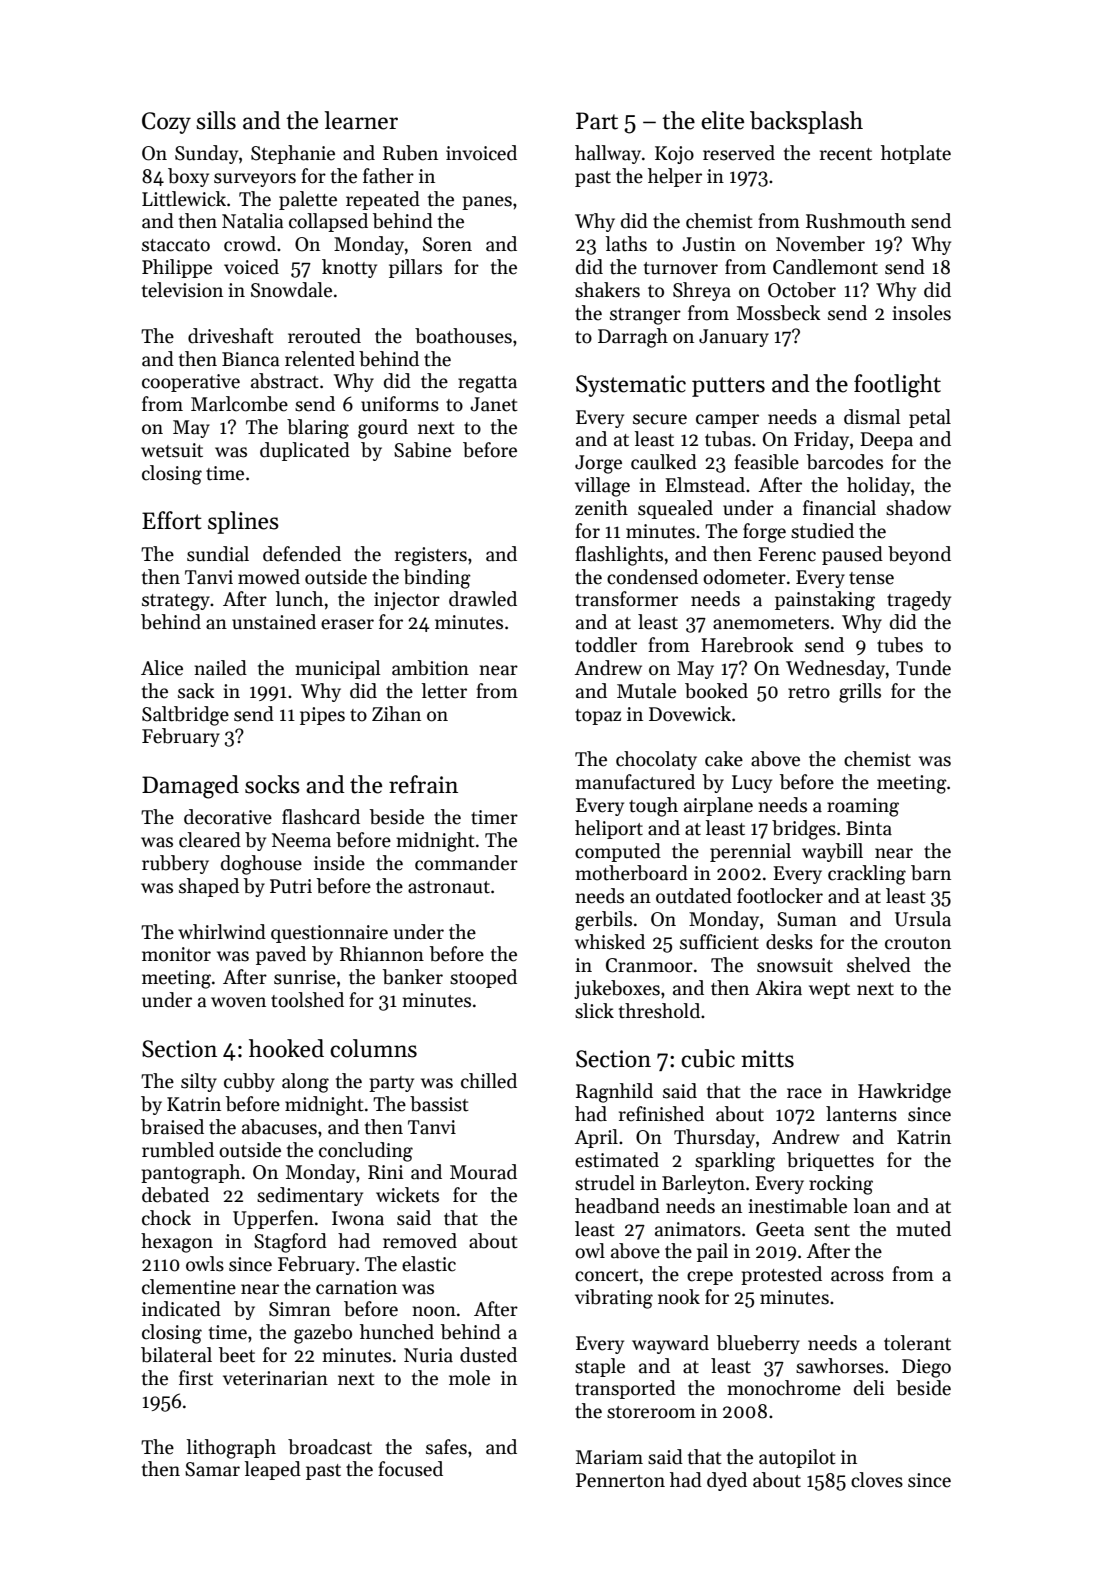 The width and height of the screenshot is (1093, 1582). What do you see at coordinates (400, 404) in the screenshot?
I see `uniforms` at bounding box center [400, 404].
